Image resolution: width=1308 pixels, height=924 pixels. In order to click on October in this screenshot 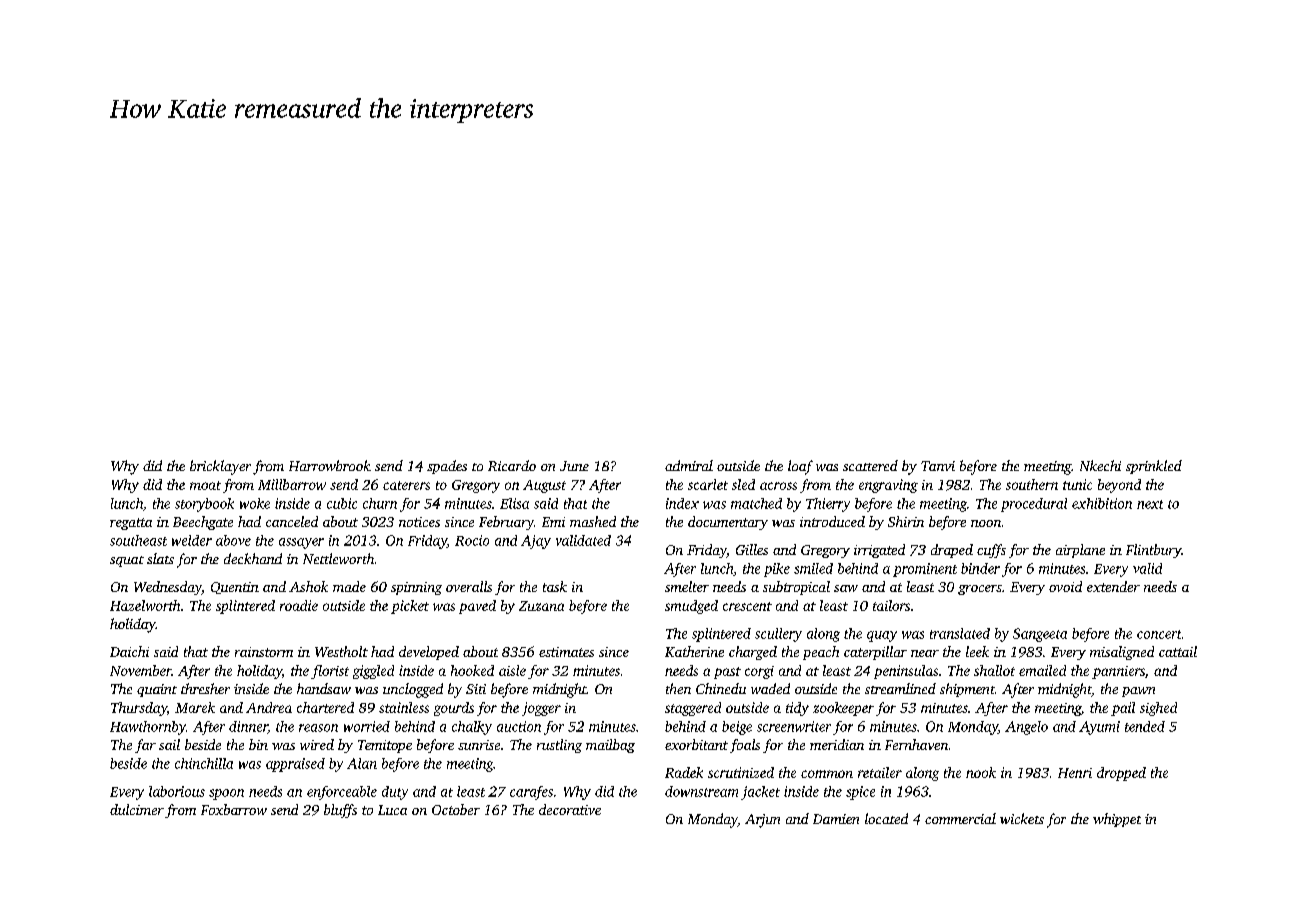, I will do `click(456, 809)`.
